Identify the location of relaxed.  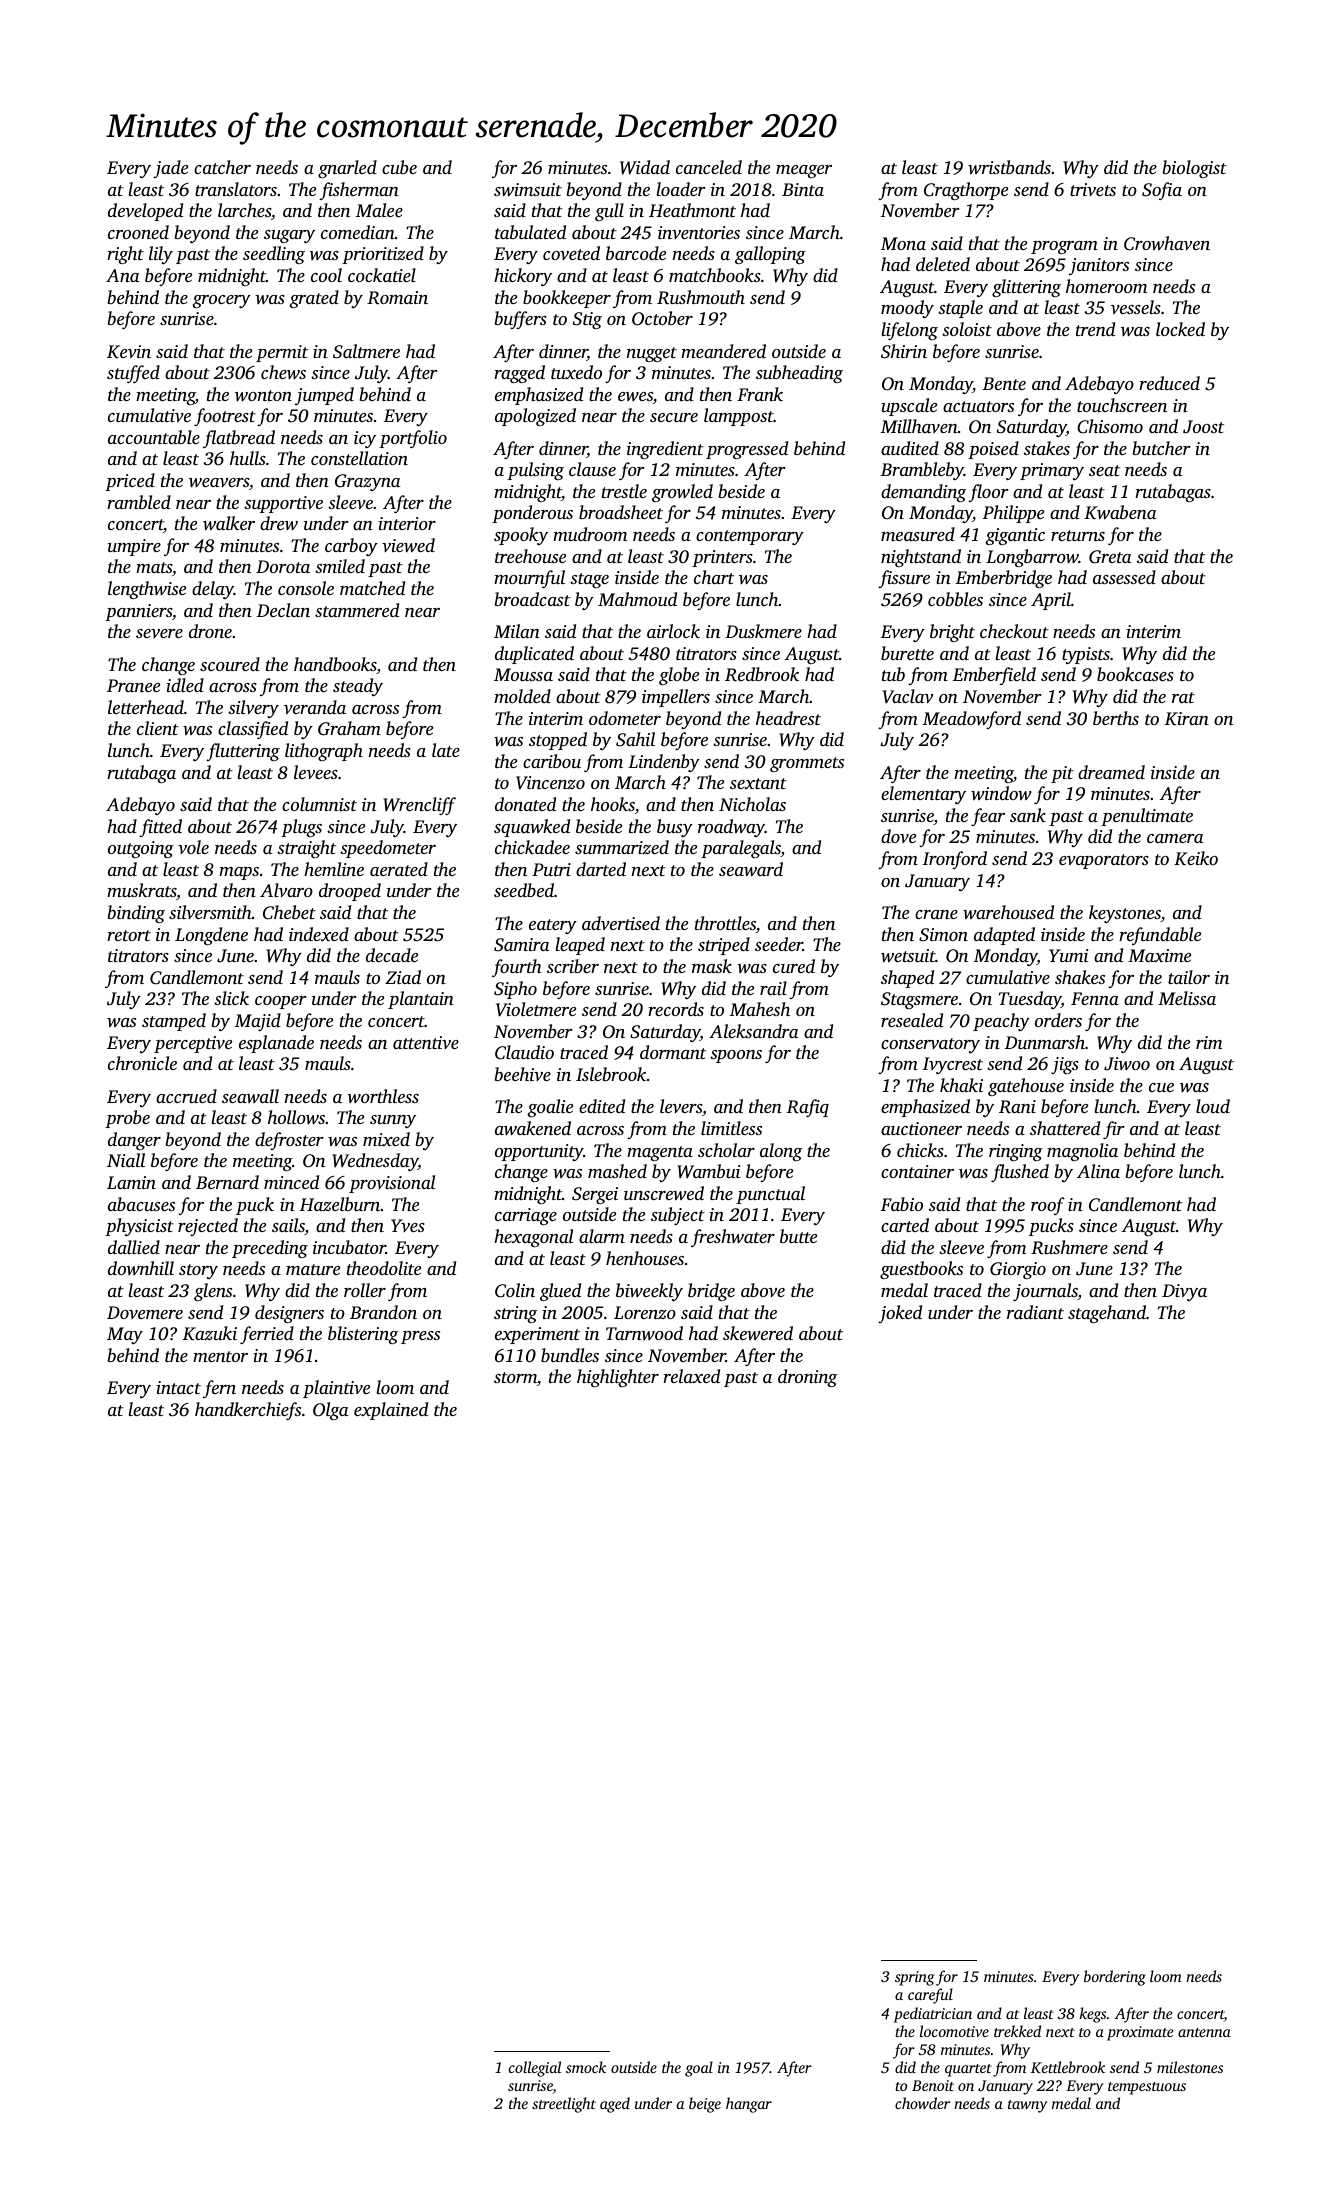
(691, 1376).
